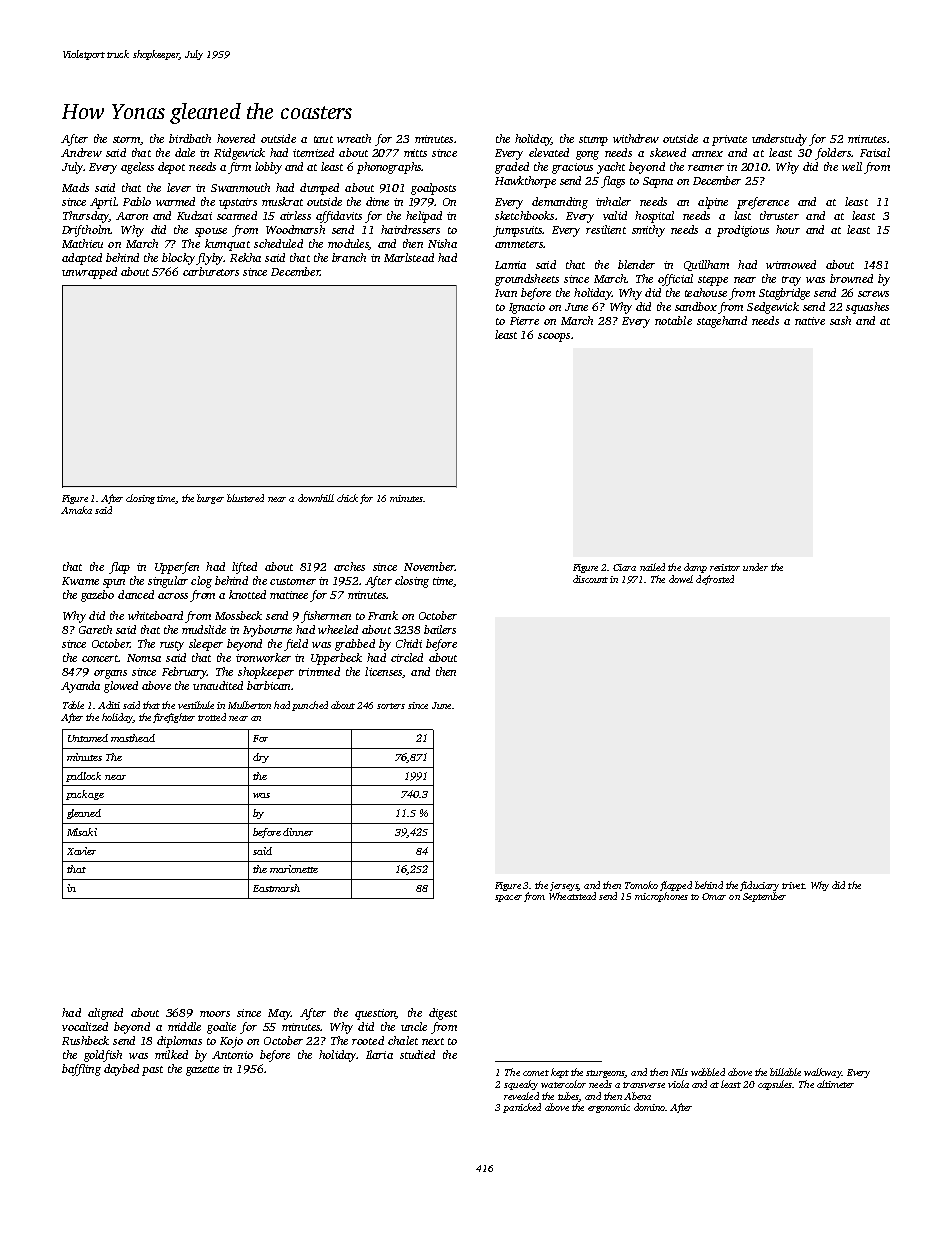  What do you see at coordinates (82, 259) in the image?
I see `adapted` at bounding box center [82, 259].
